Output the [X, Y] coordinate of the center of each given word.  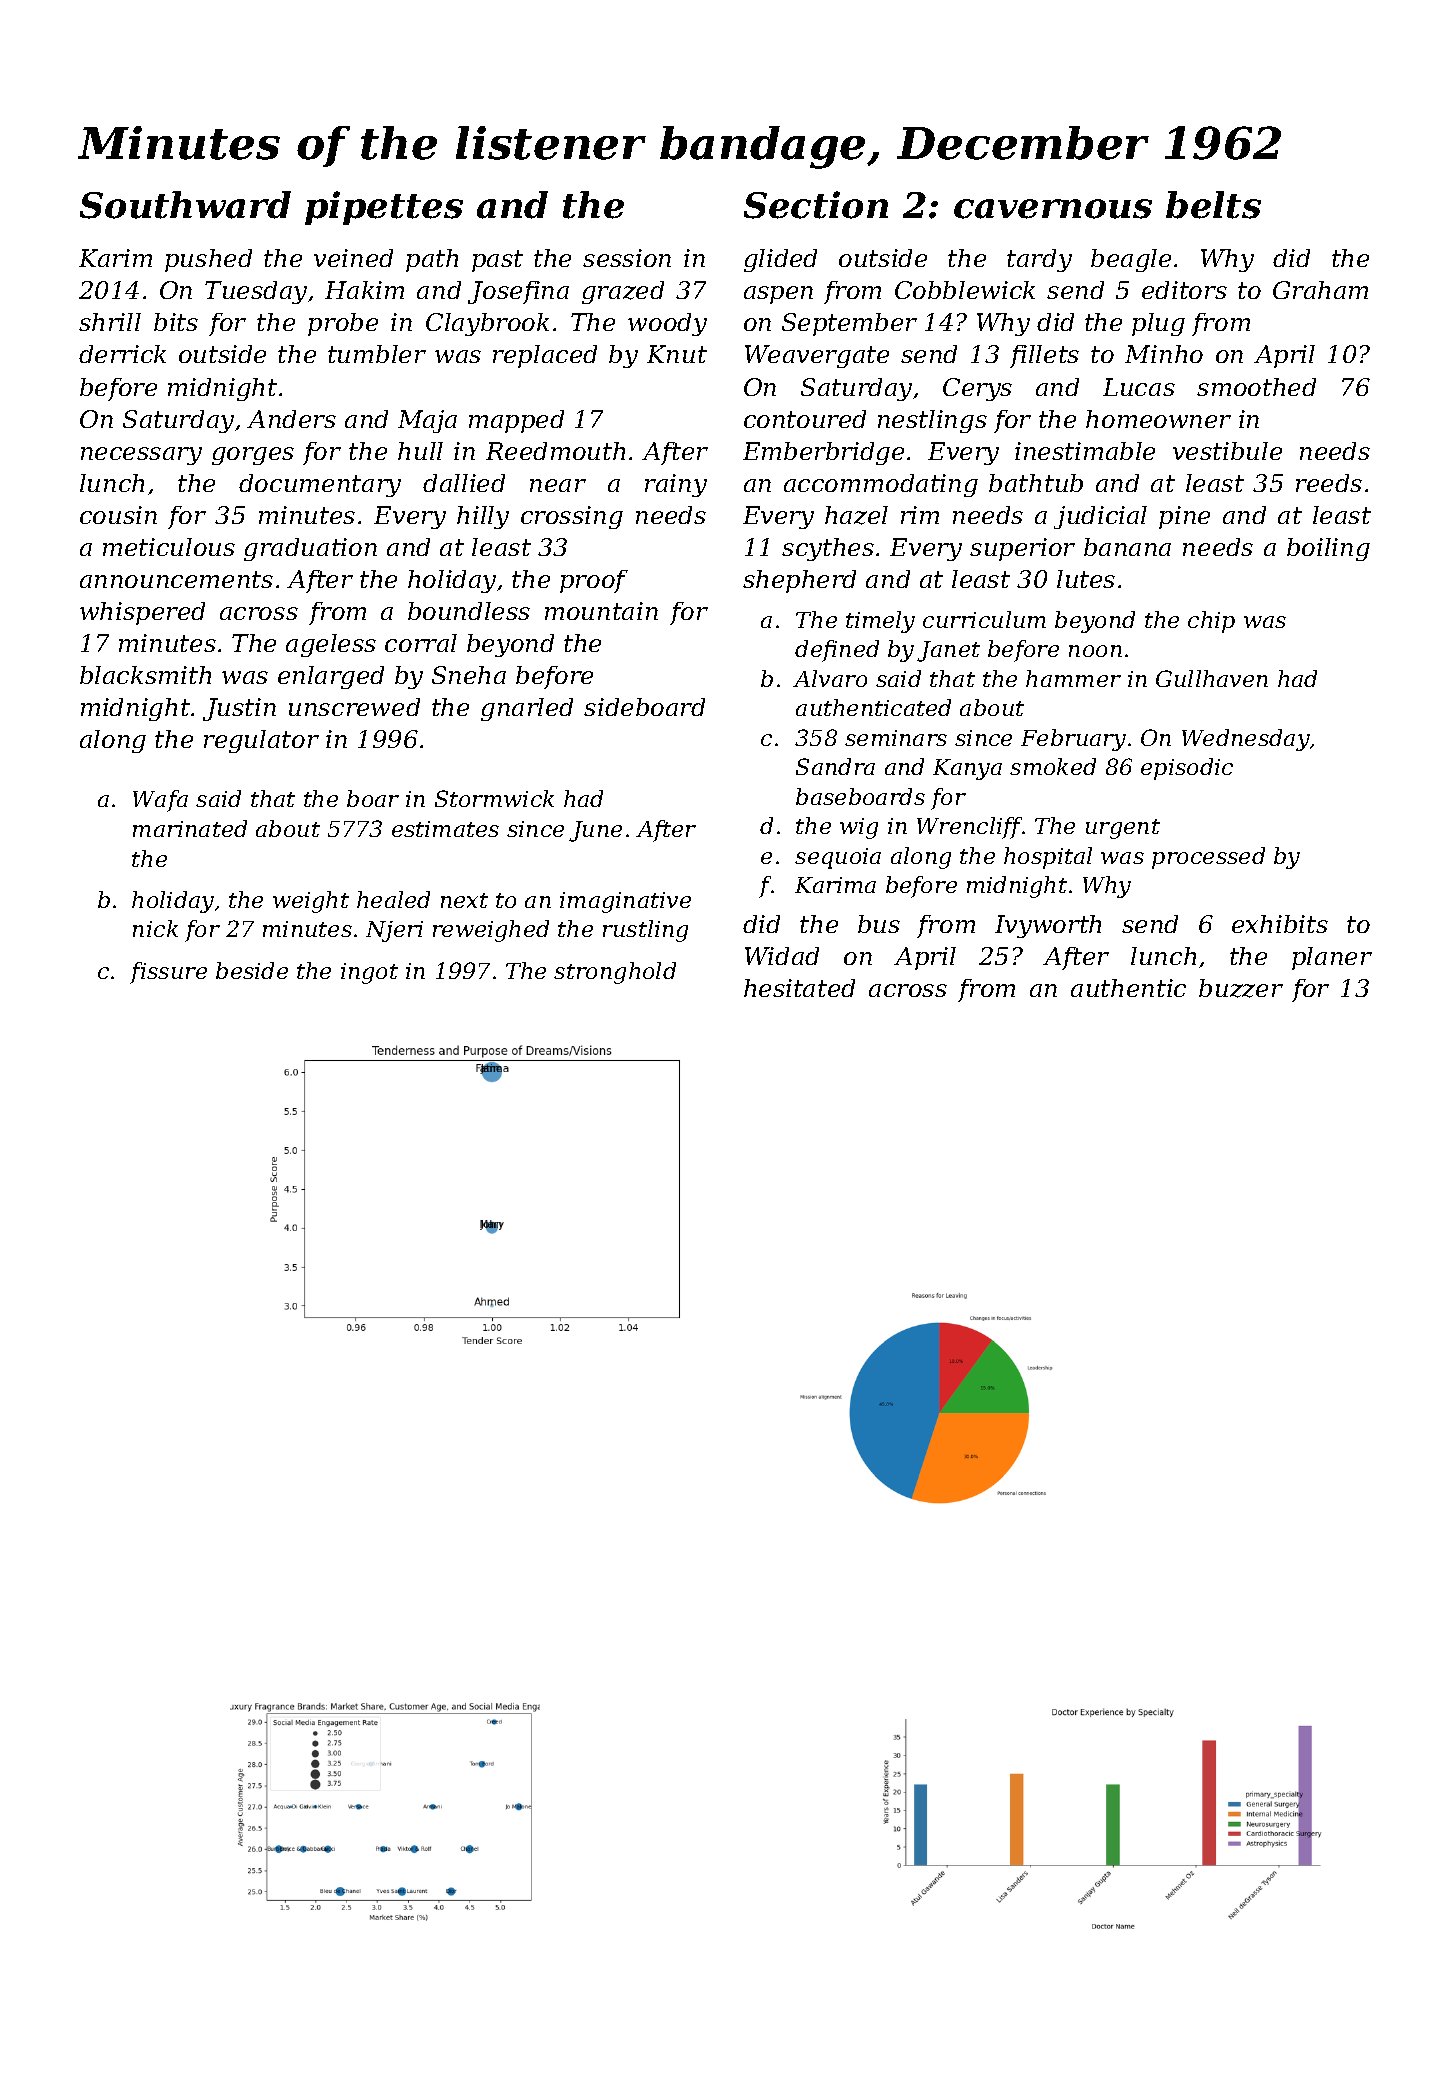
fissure [168, 973]
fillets [1044, 356]
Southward [185, 205]
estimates [445, 829]
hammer [1073, 678]
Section [816, 205]
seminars [896, 738]
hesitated [799, 988]
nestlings [932, 421]
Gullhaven [1212, 678]
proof [594, 581]
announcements [176, 579]
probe [343, 324]
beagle [1131, 260]
